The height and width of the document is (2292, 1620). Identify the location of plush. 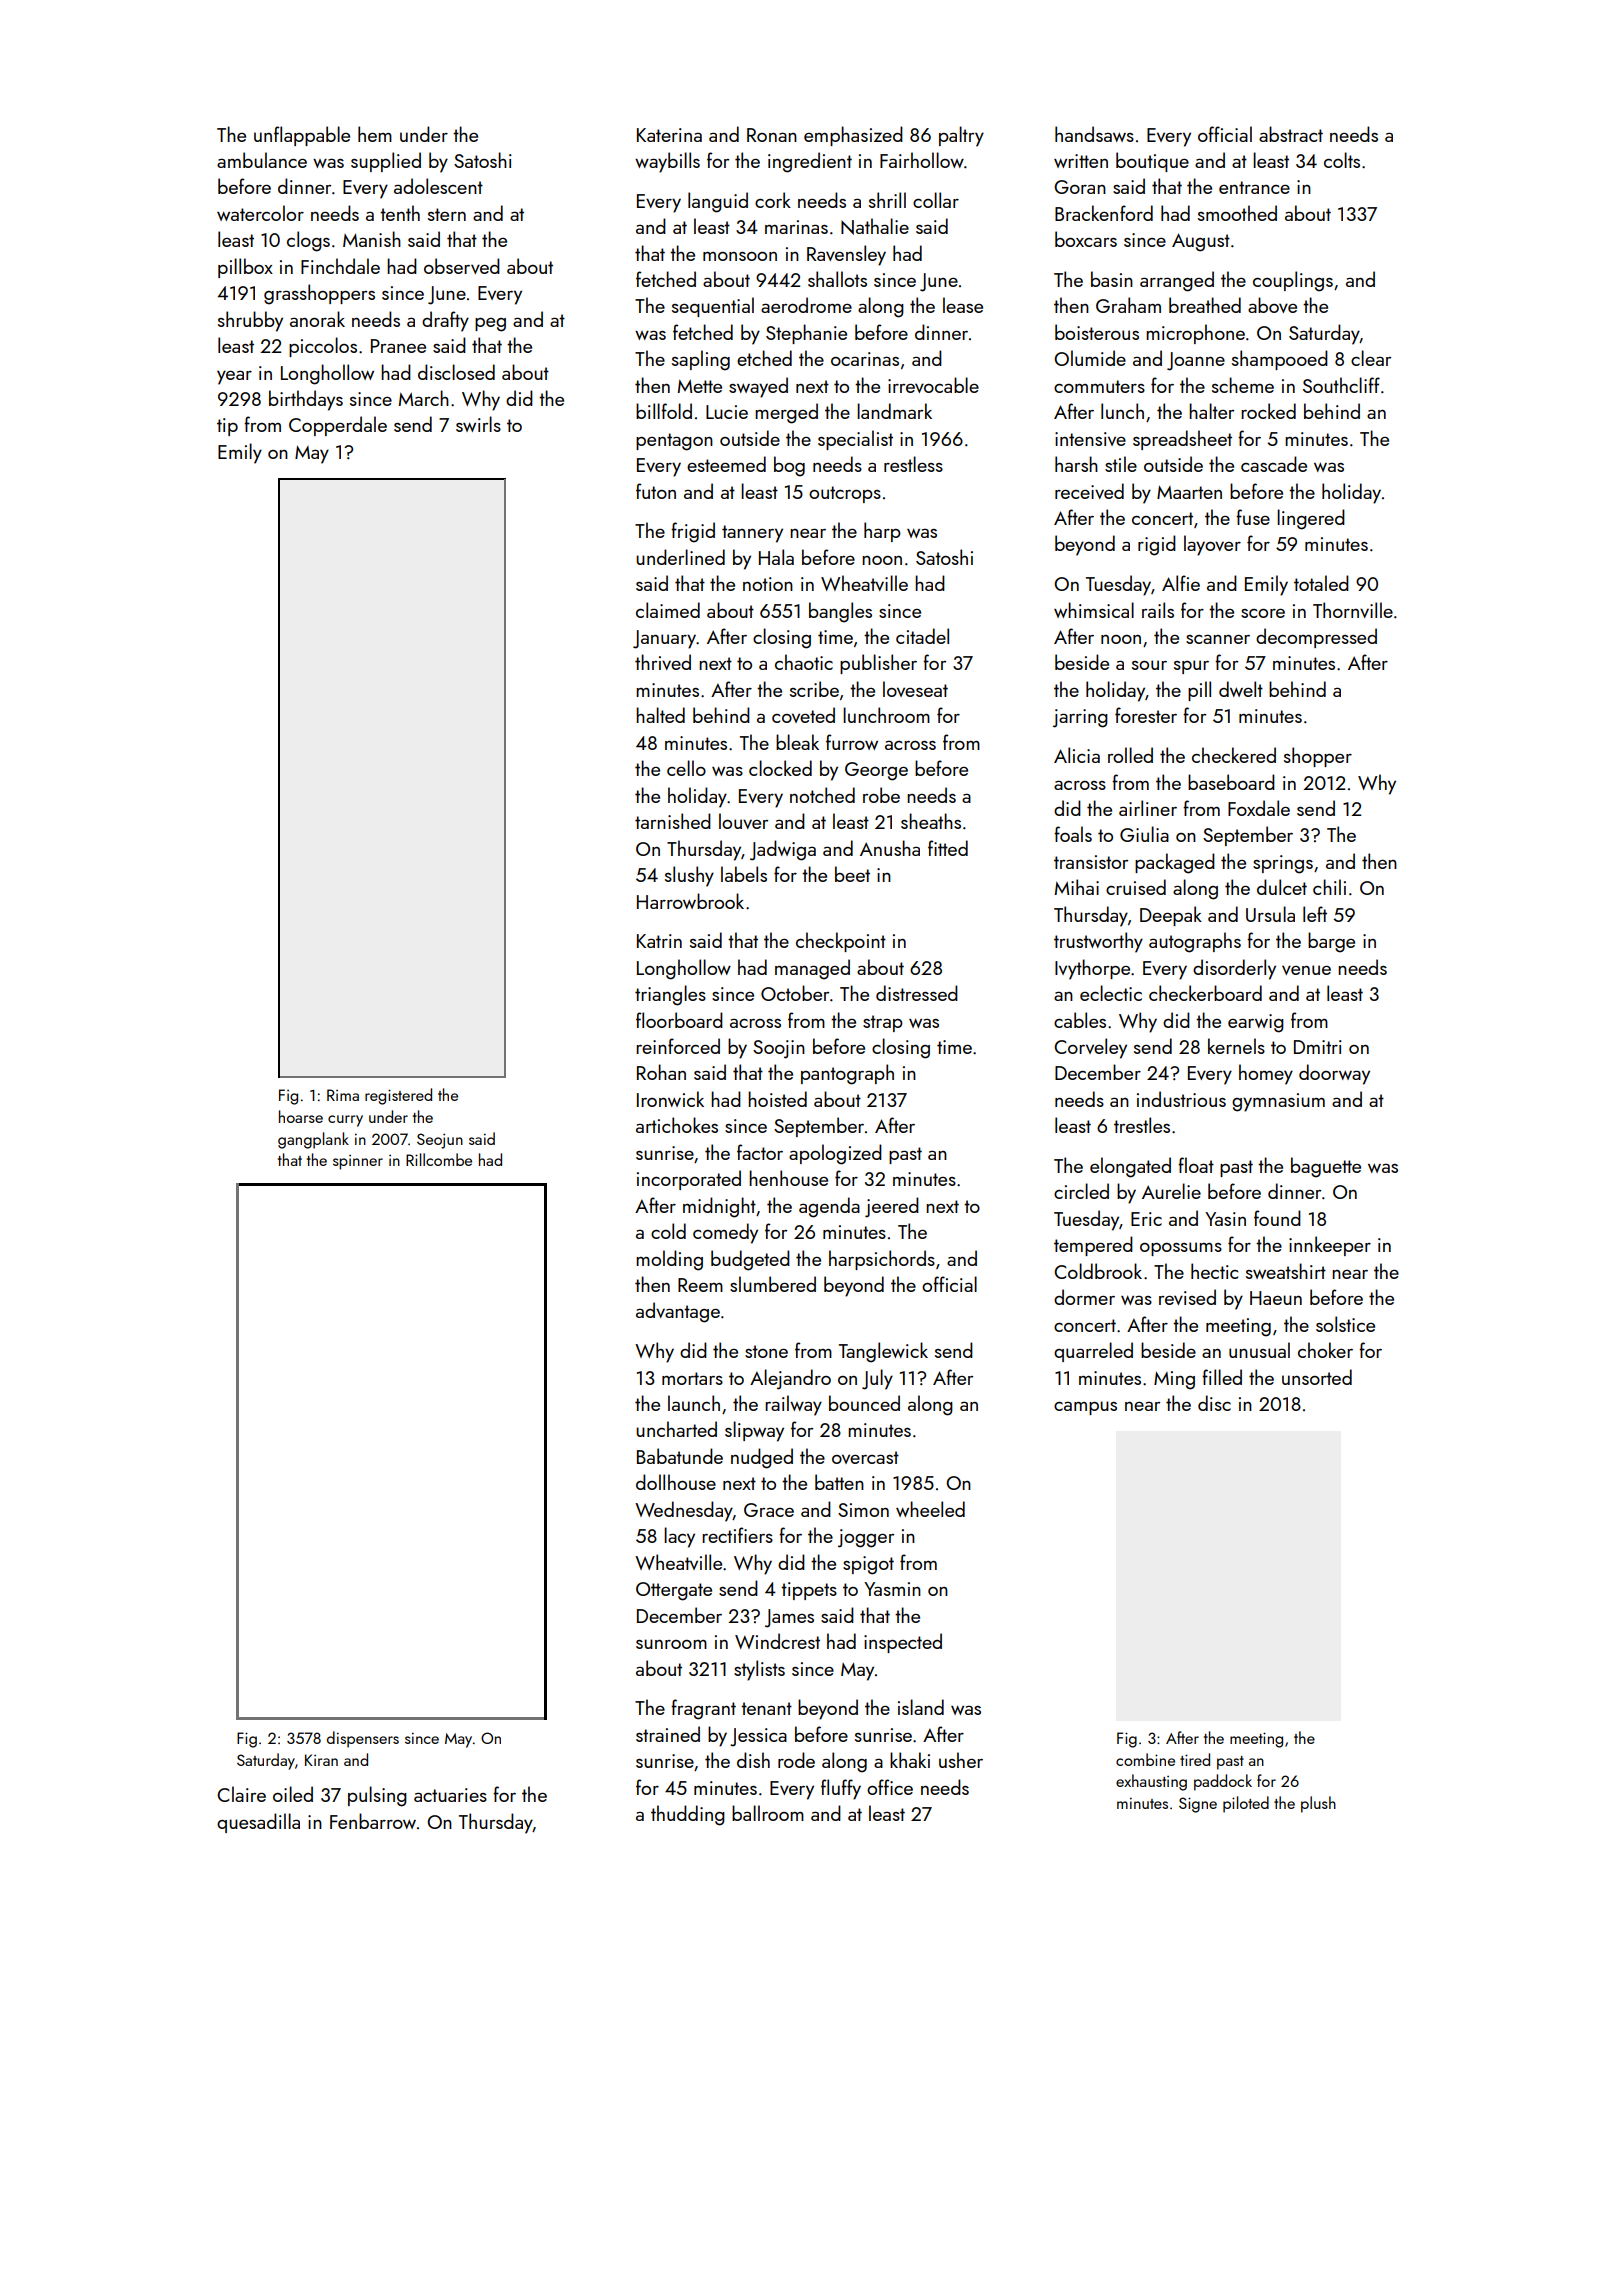
(1318, 1804).
